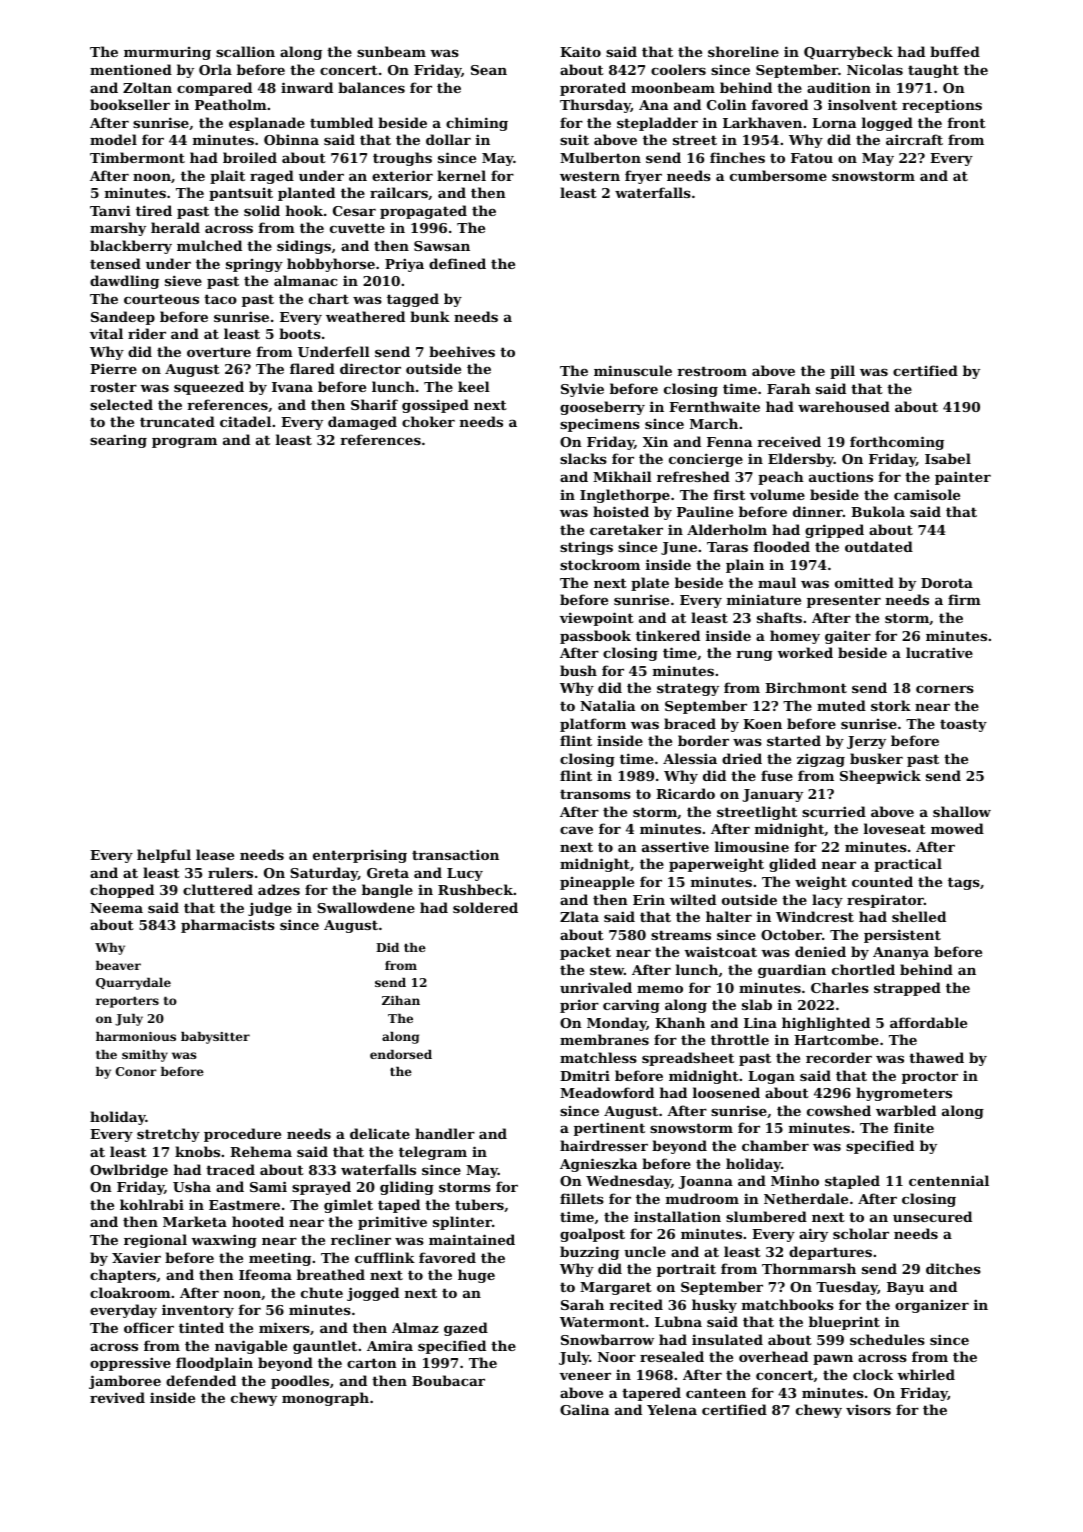 Image resolution: width=1083 pixels, height=1532 pixels. I want to click on sidings, so click(304, 247).
